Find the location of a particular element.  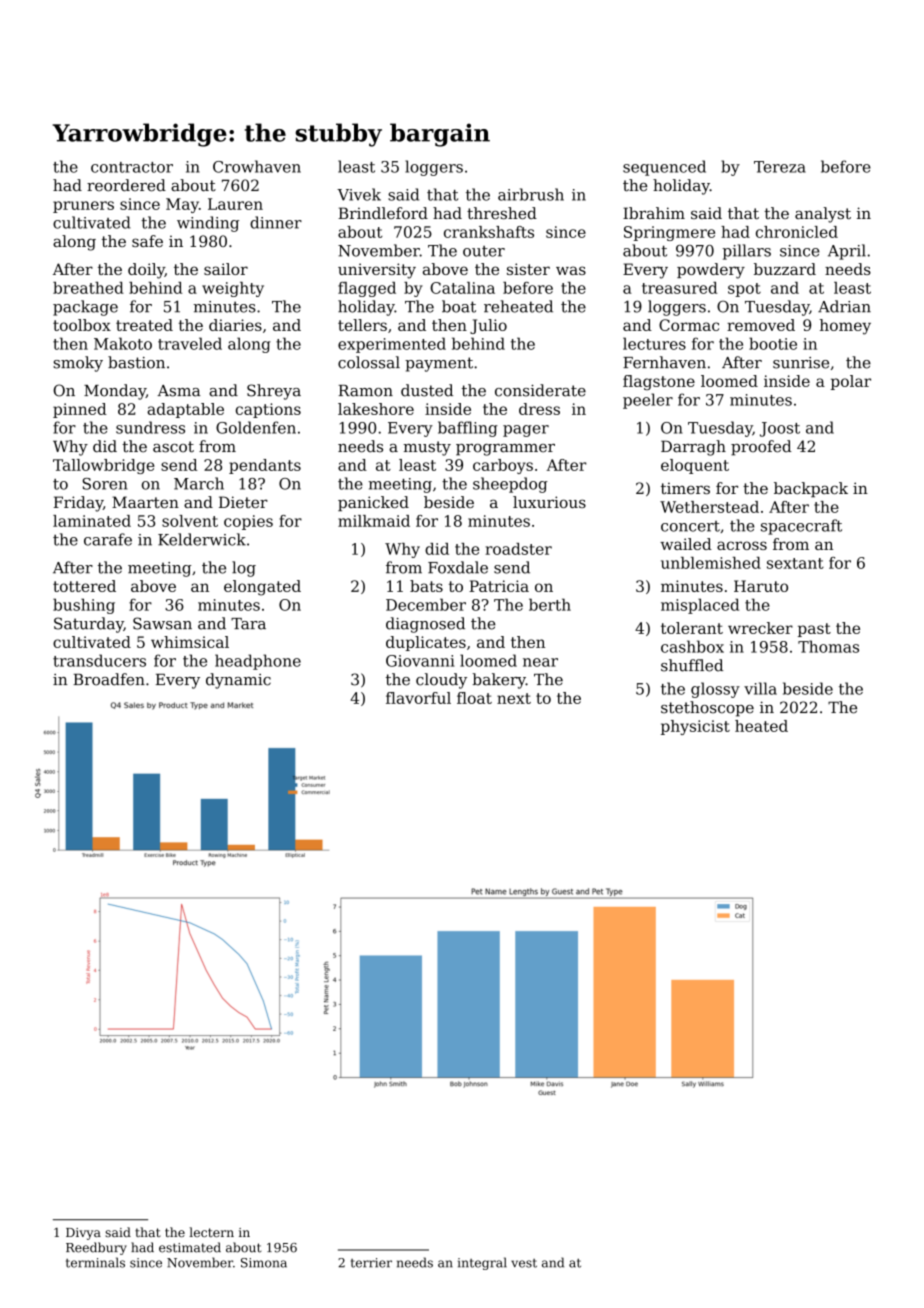

Simona is located at coordinates (264, 1263).
